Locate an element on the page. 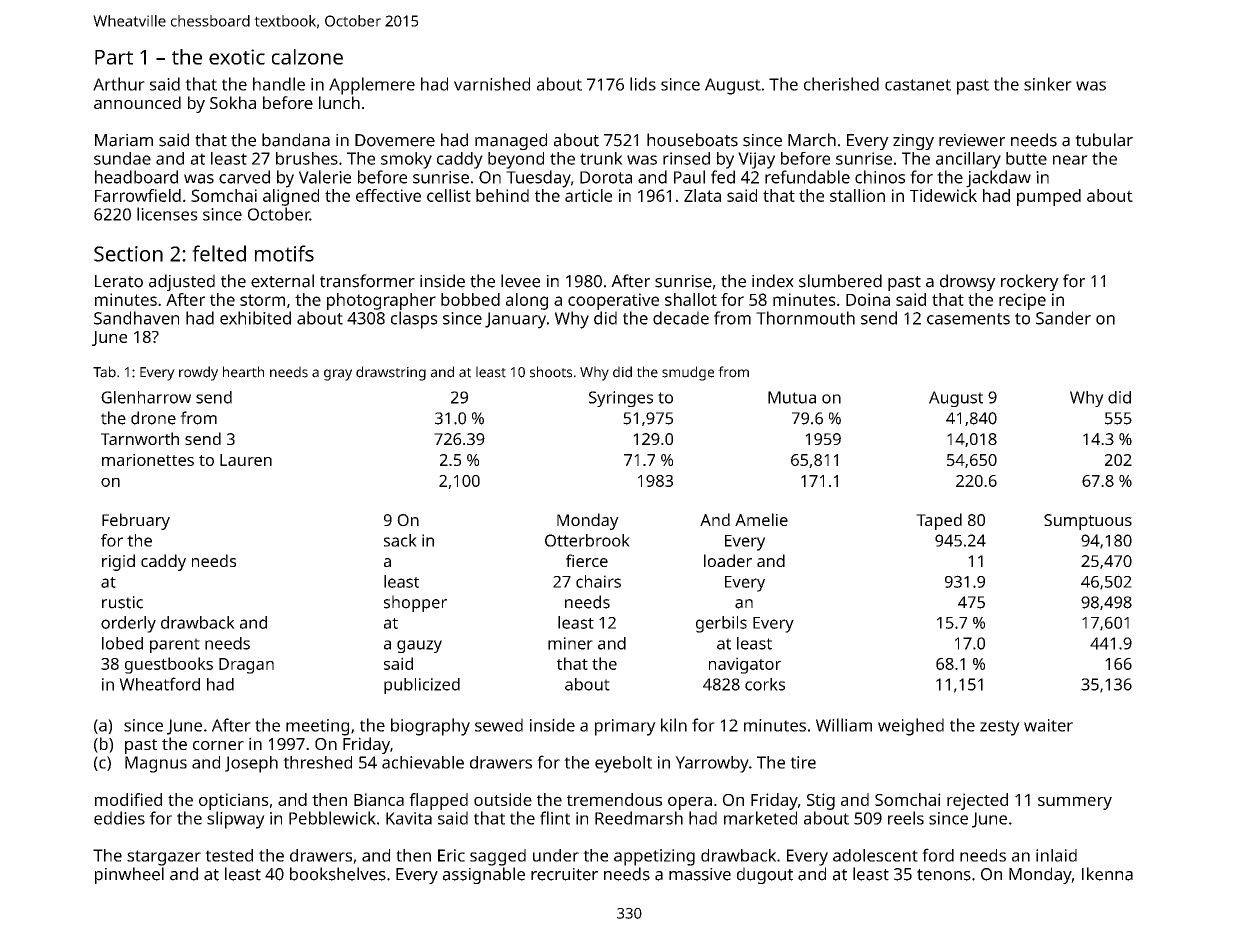 The width and height of the document is (1233, 952). cherished is located at coordinates (841, 84).
